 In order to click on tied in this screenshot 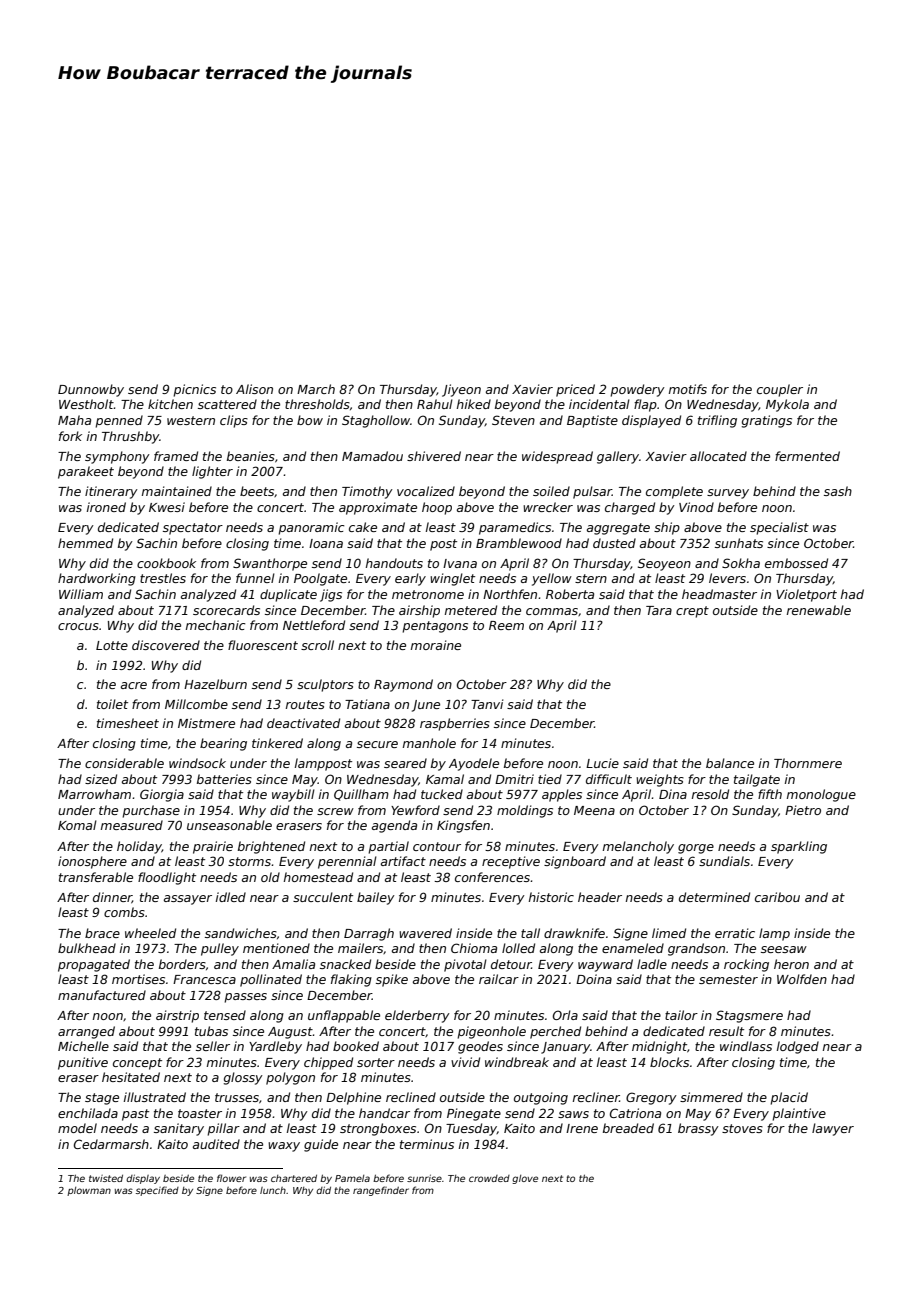, I will do `click(550, 779)`.
